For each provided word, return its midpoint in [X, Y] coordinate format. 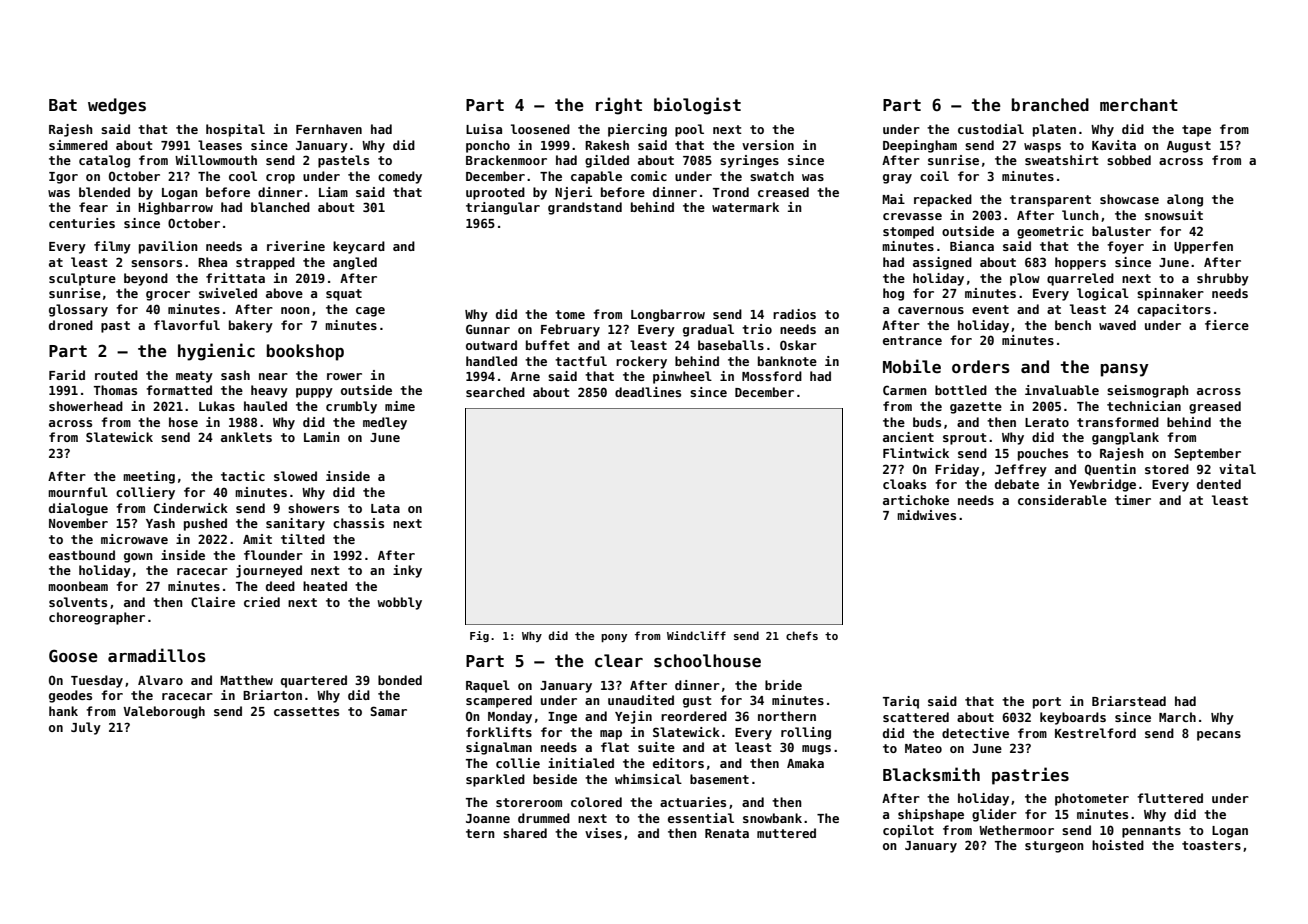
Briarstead [1129, 701]
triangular [503, 208]
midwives [926, 515]
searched [495, 392]
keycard [359, 247]
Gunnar [488, 329]
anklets [246, 437]
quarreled [1080, 279]
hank [63, 711]
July [86, 728]
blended [104, 192]
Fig [479, 636]
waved [1117, 325]
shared [525, 833]
